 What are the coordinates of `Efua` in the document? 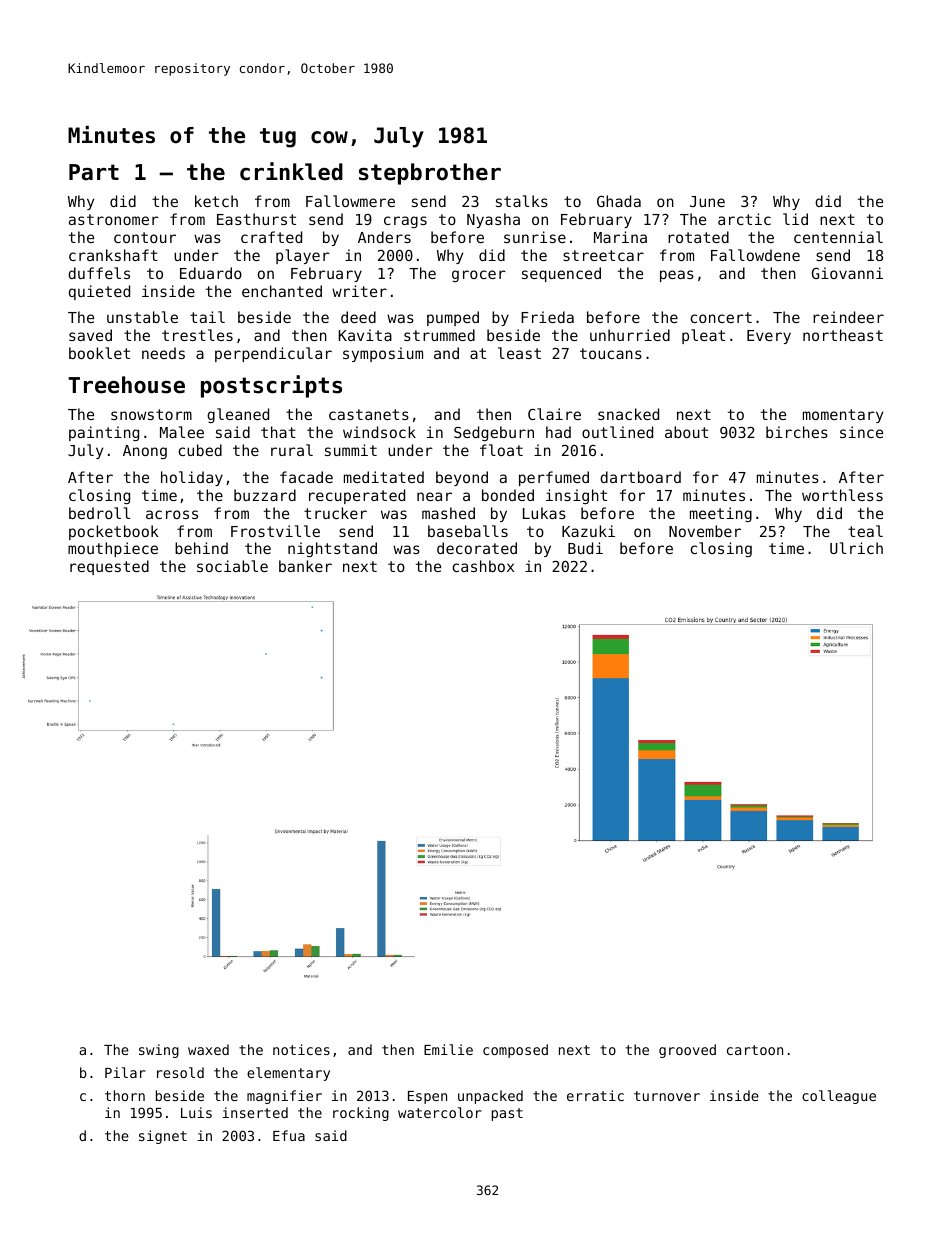 It's located at (289, 1135).
